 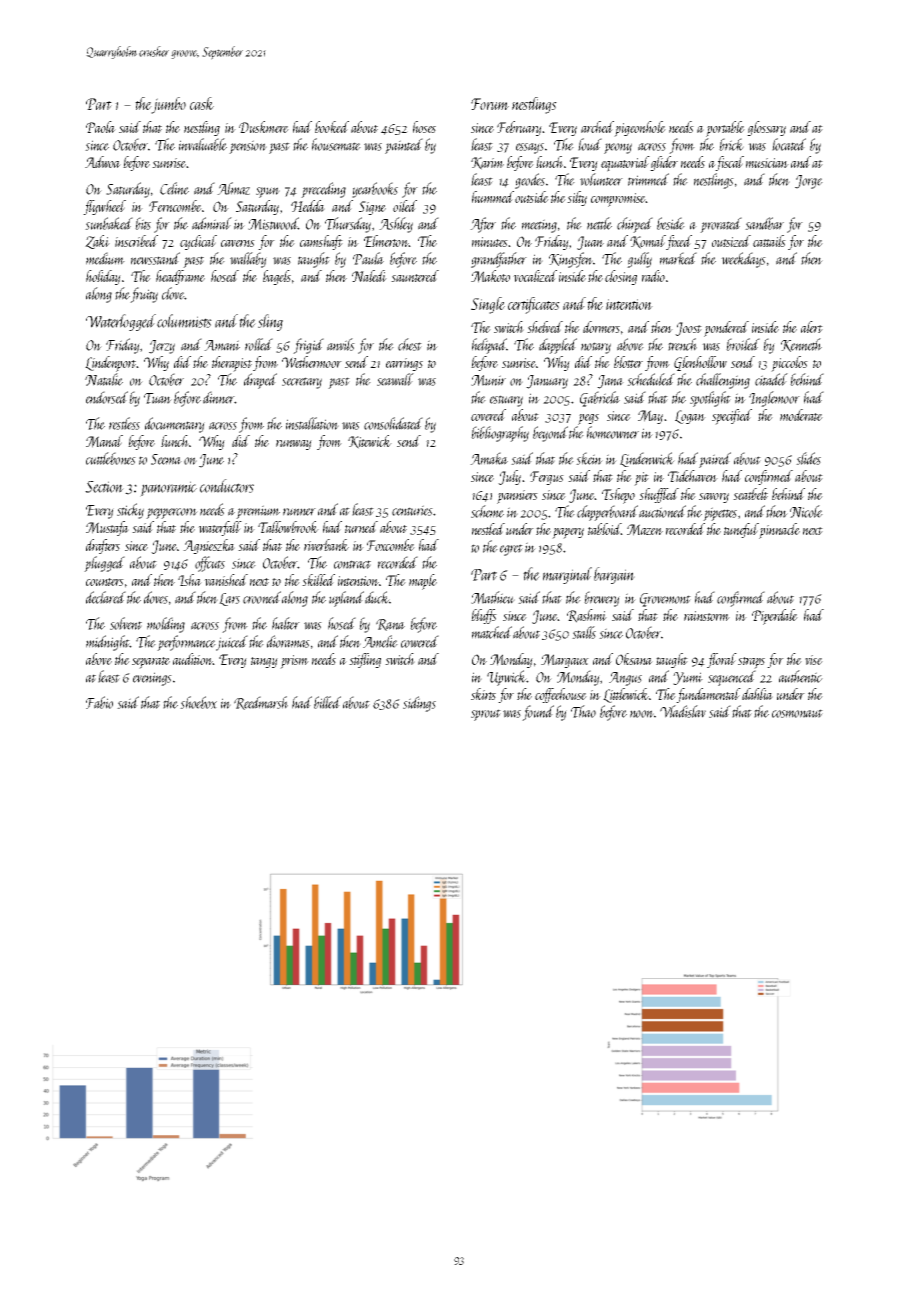 I want to click on Gabriela, so click(x=600, y=399).
